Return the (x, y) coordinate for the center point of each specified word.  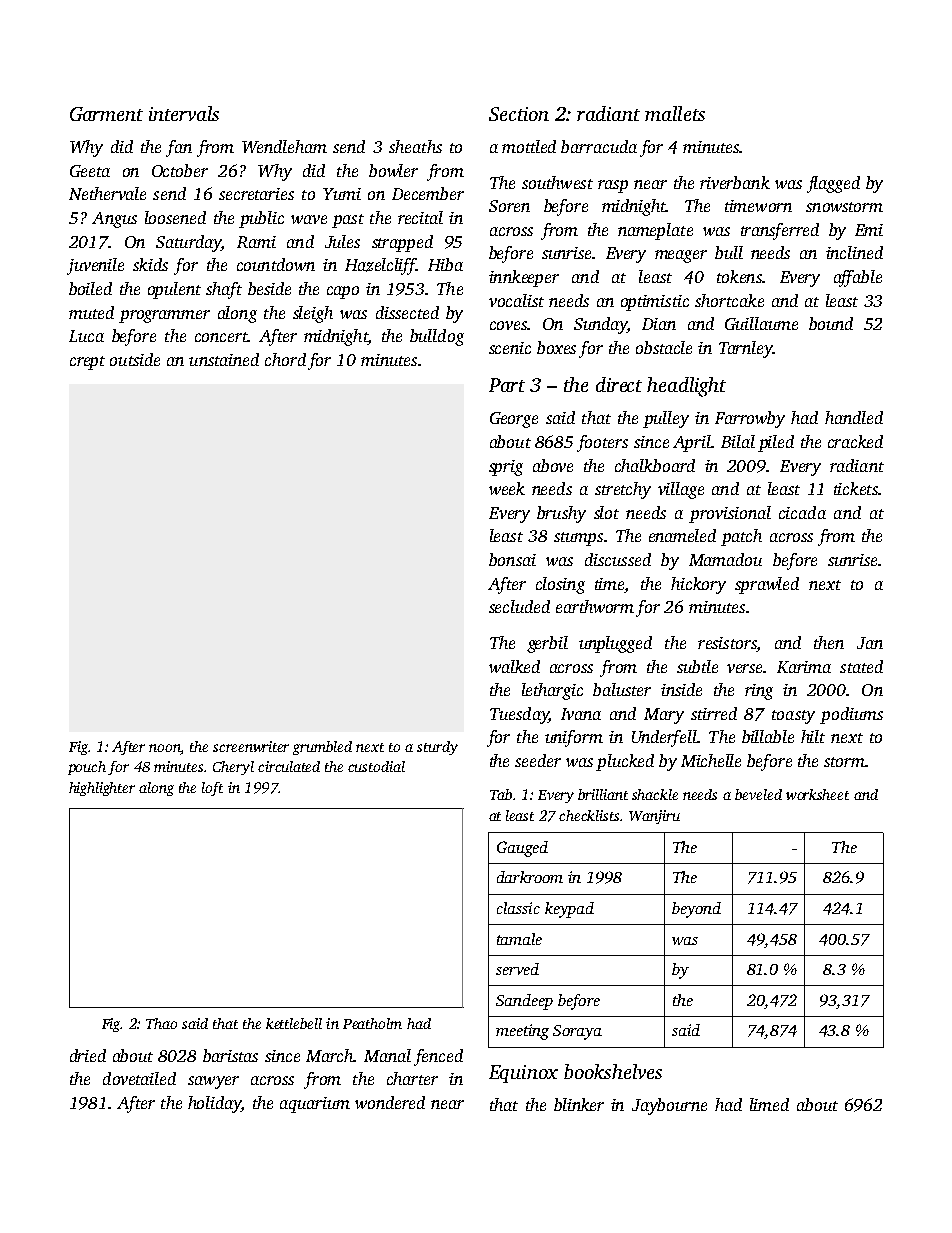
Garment (106, 114)
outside (135, 359)
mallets (675, 113)
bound (831, 323)
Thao (161, 1023)
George (514, 420)
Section (519, 114)
